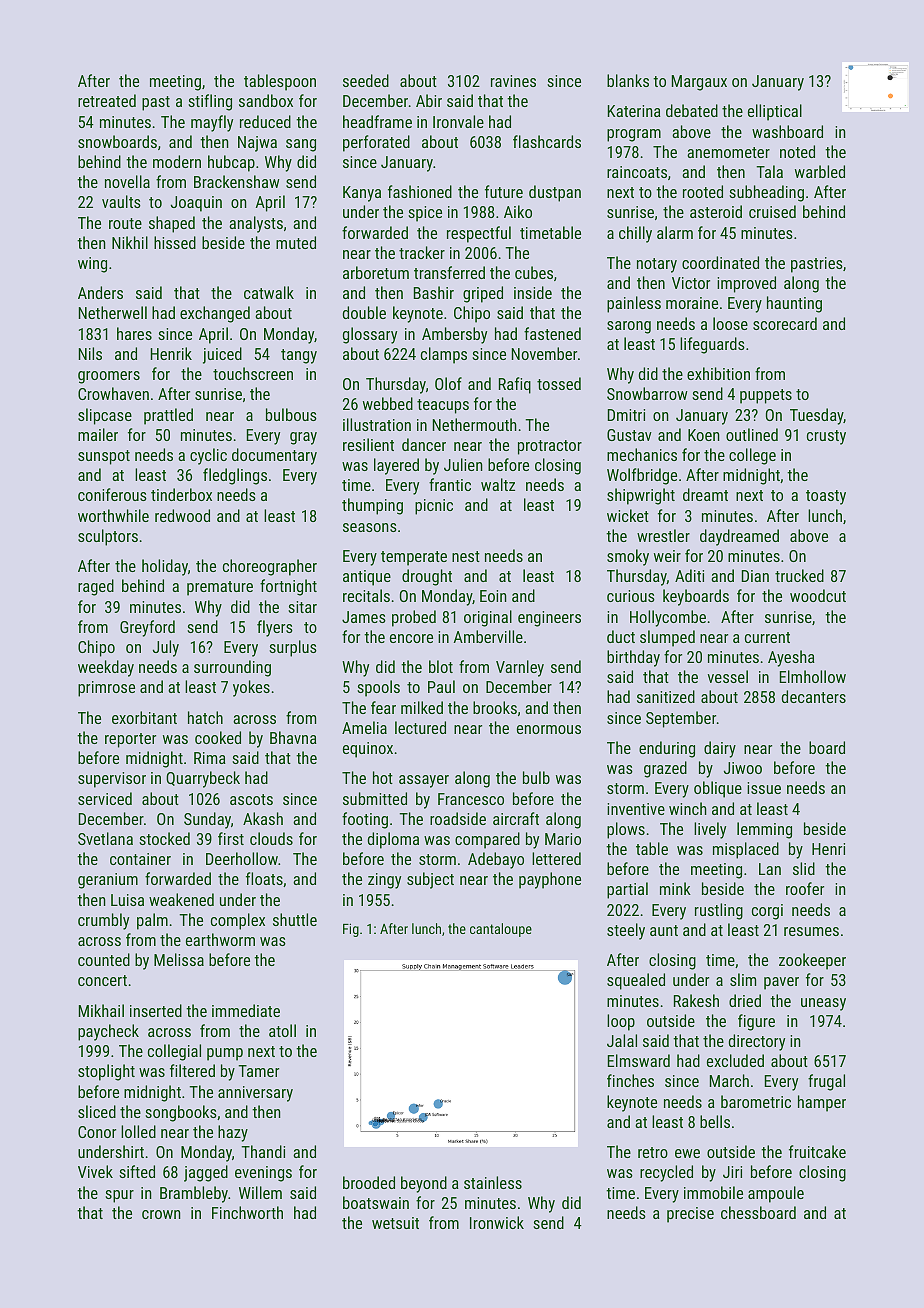 Image resolution: width=924 pixels, height=1308 pixels. Describe the element at coordinates (622, 1040) in the page. I see `Jalal` at that location.
